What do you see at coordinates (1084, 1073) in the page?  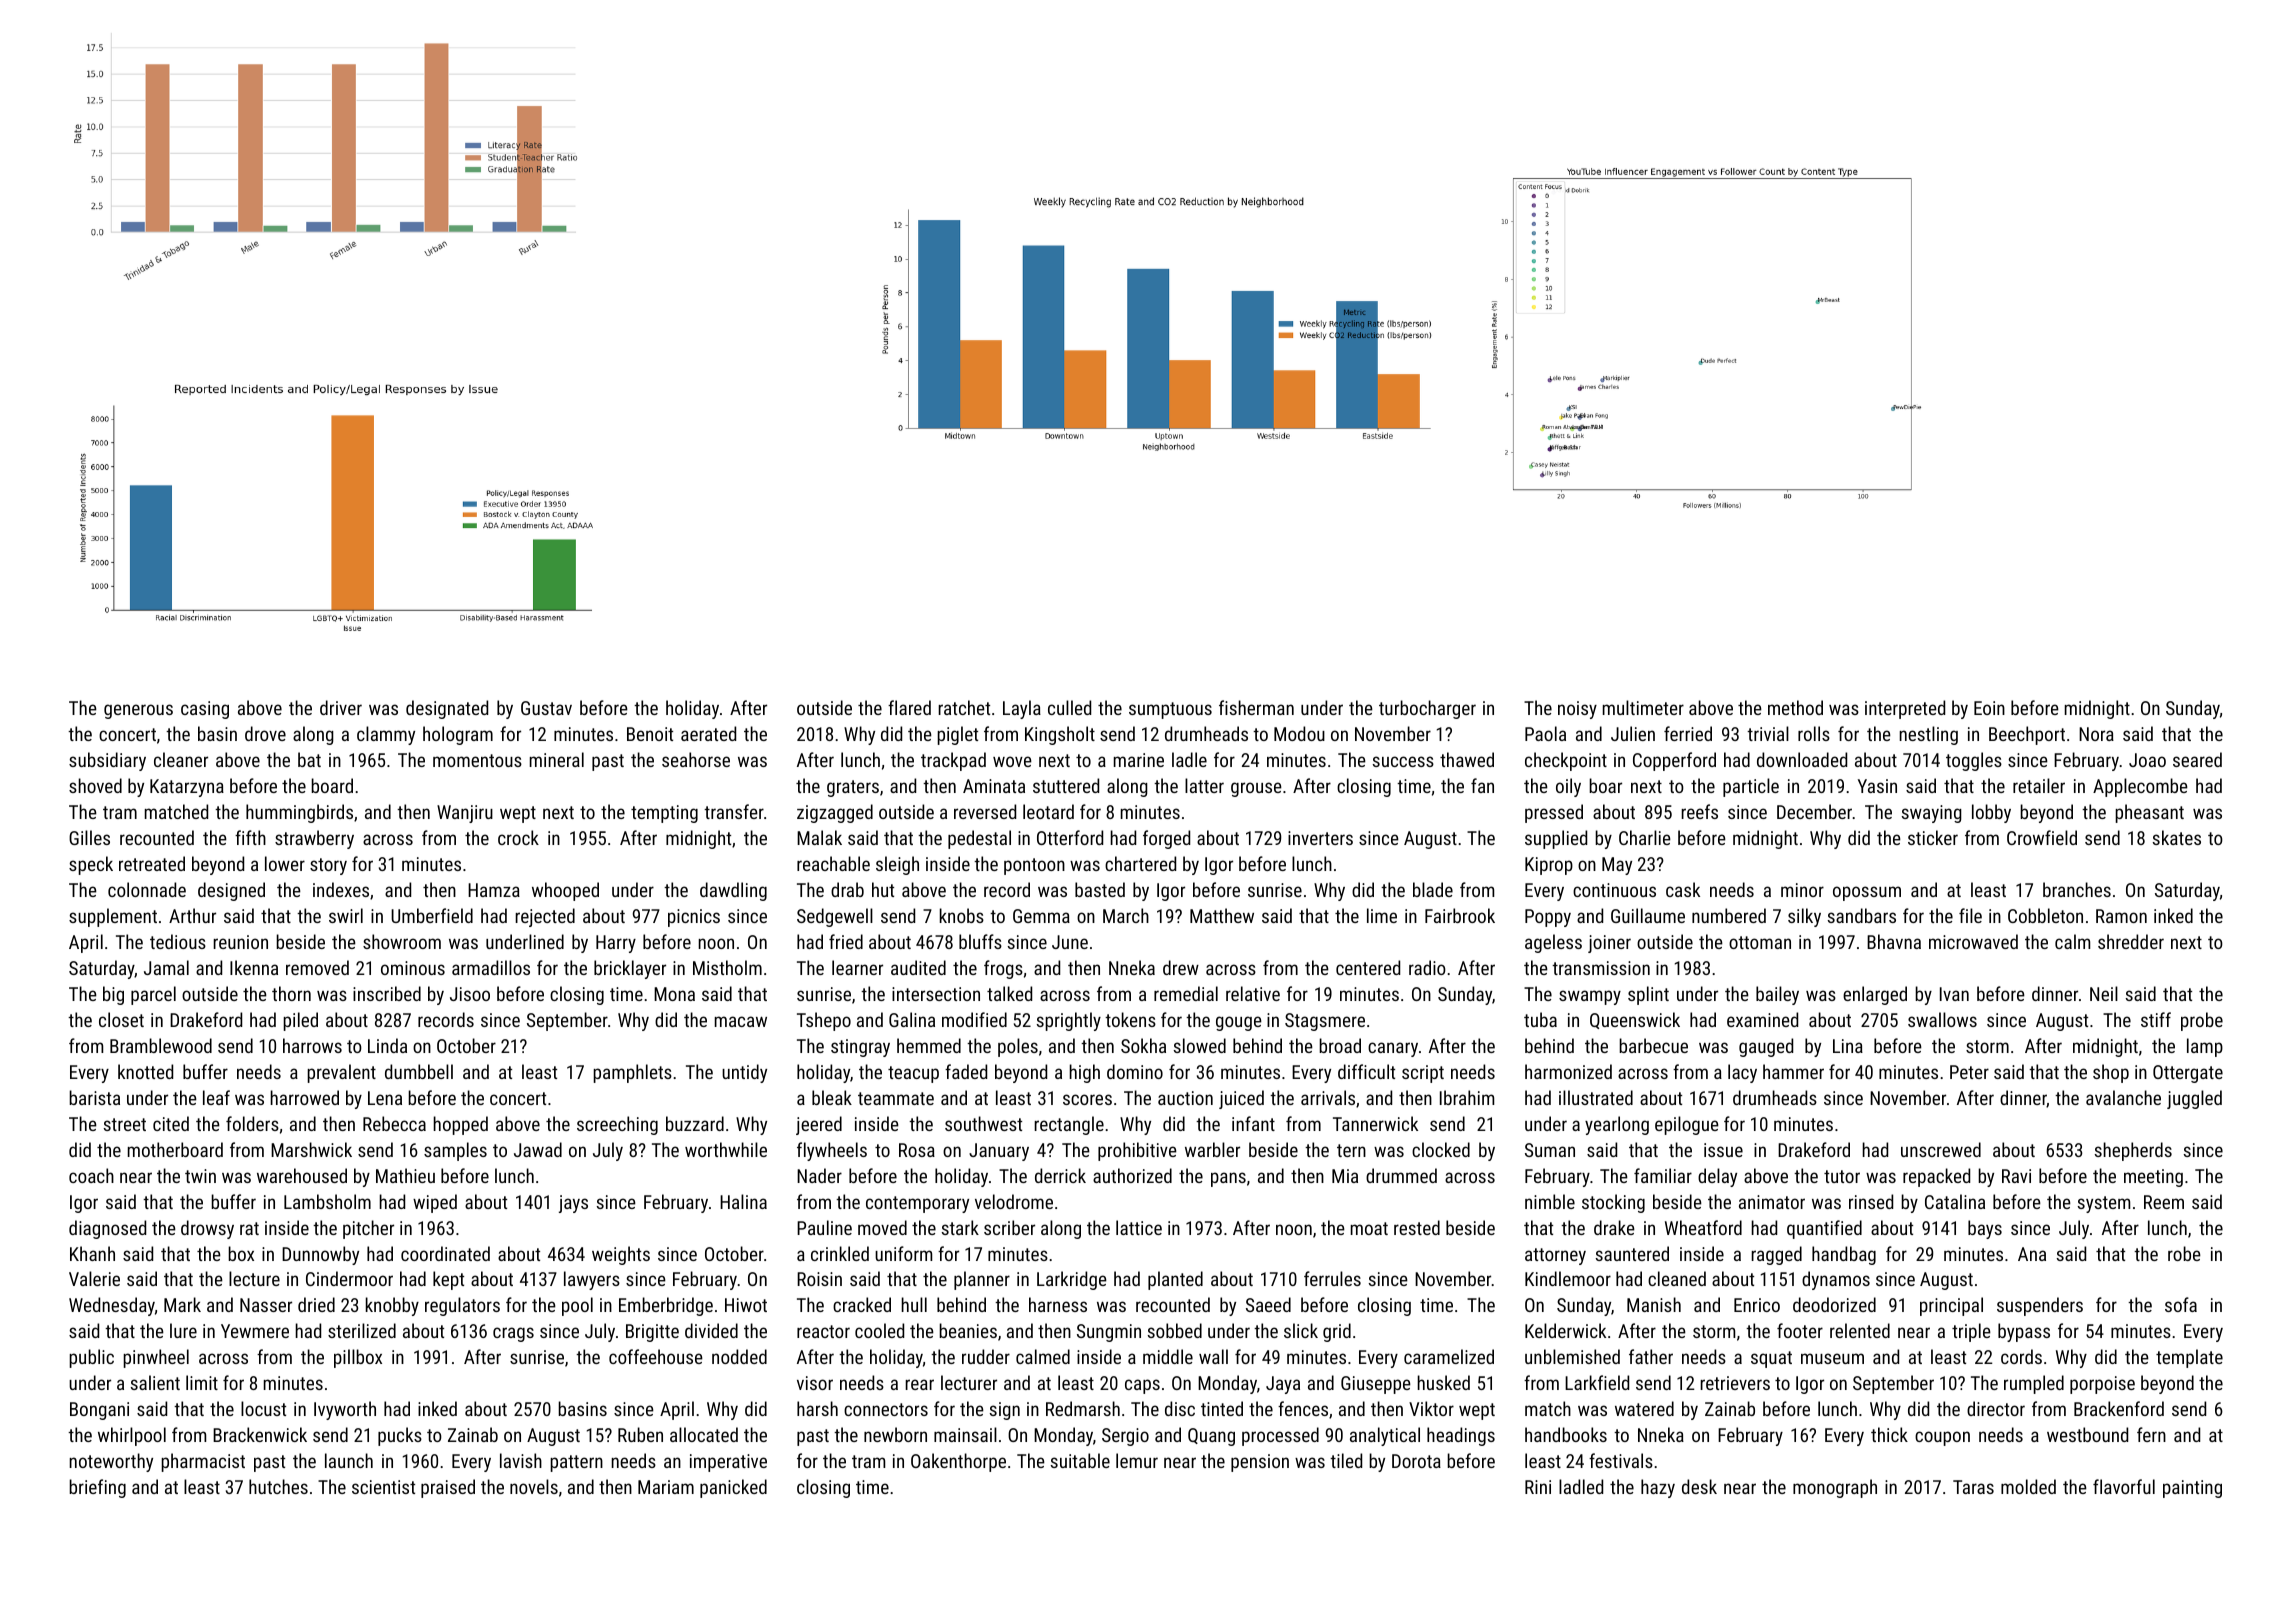 I see `high` at bounding box center [1084, 1073].
